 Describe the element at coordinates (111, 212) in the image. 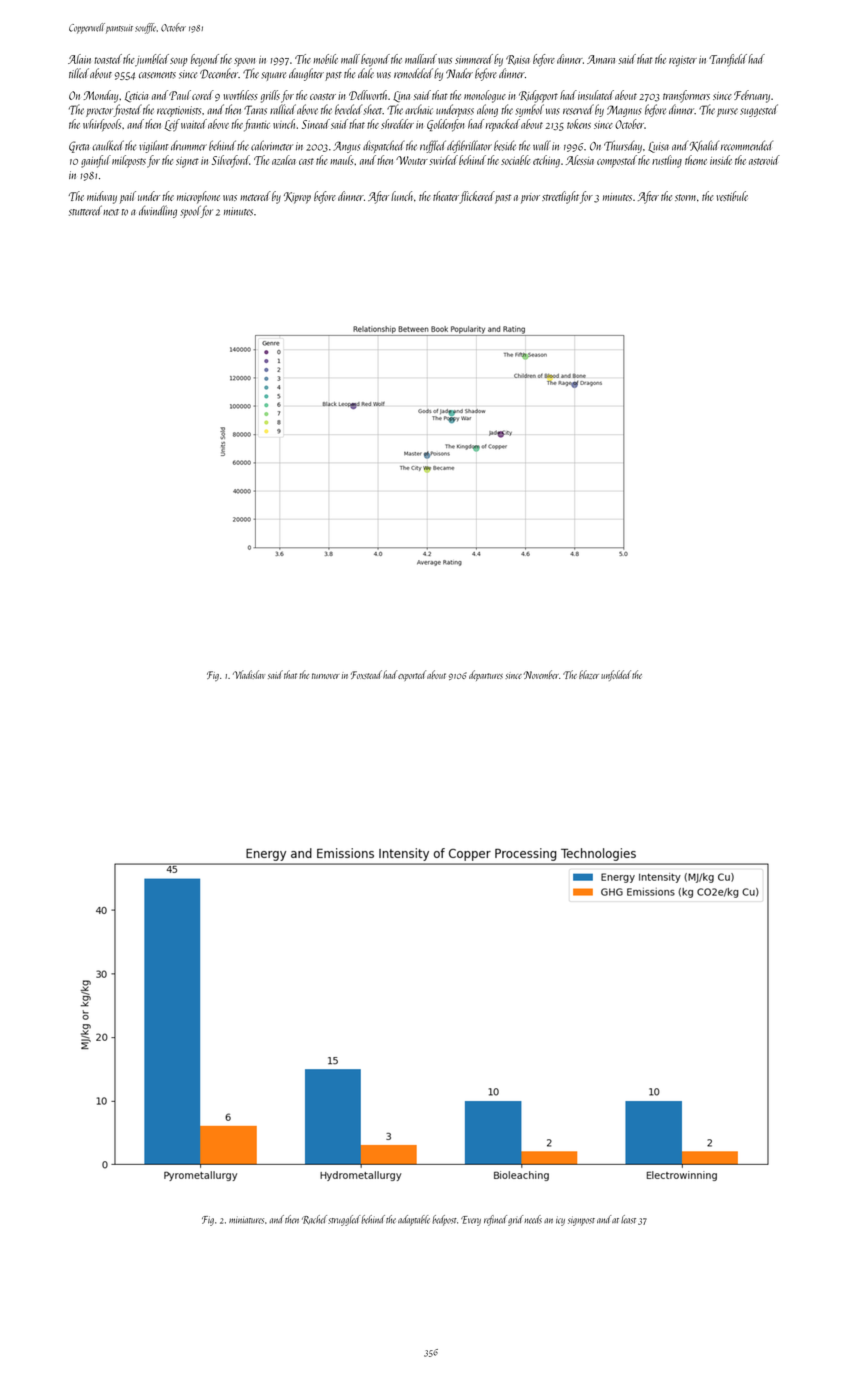

I see `next` at that location.
